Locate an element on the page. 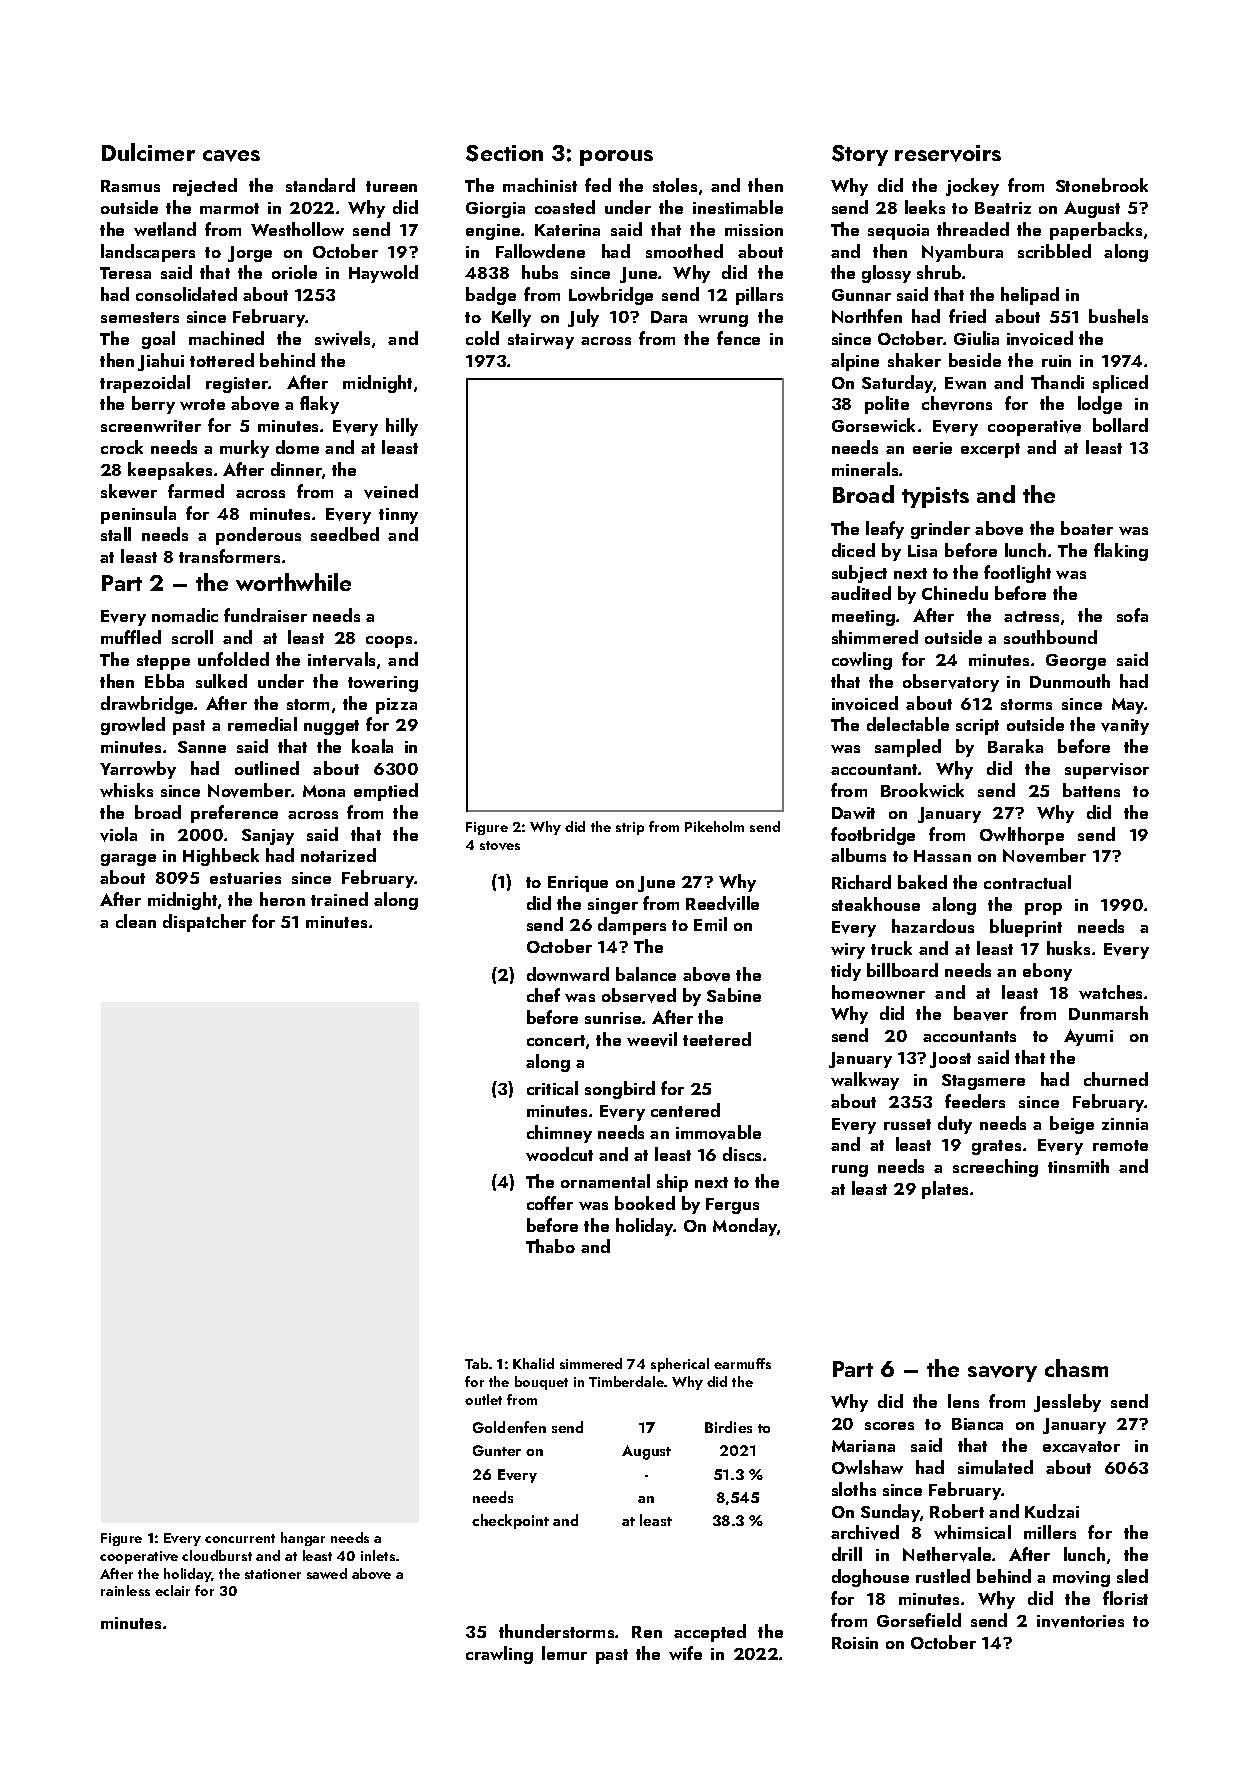 The image size is (1250, 1768). russet is located at coordinates (907, 1124).
